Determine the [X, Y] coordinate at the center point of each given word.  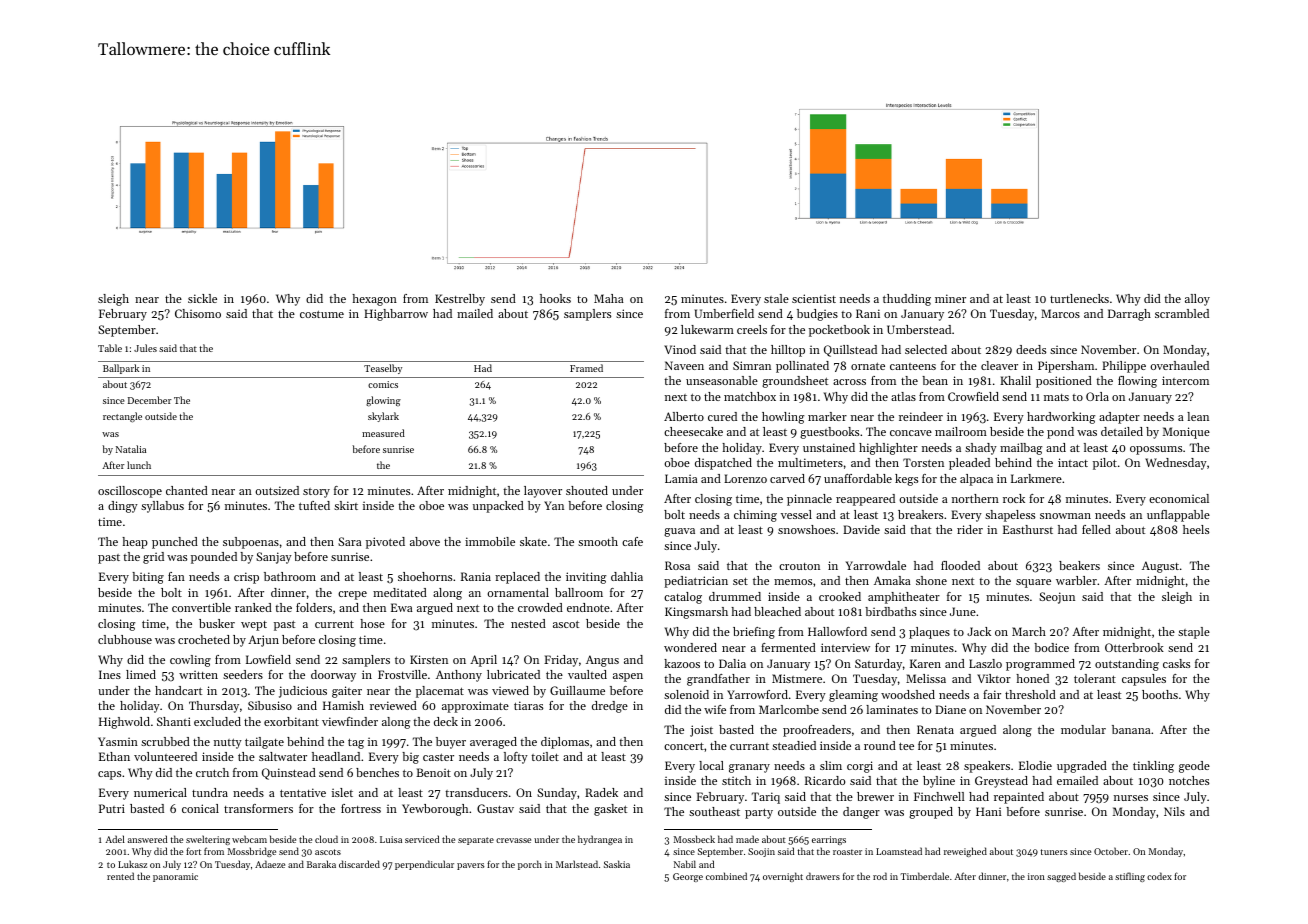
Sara [350, 541]
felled [1096, 529]
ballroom [579, 592]
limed [141, 674]
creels [752, 329]
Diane [950, 709]
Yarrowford [757, 694]
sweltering [208, 840]
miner [950, 298]
